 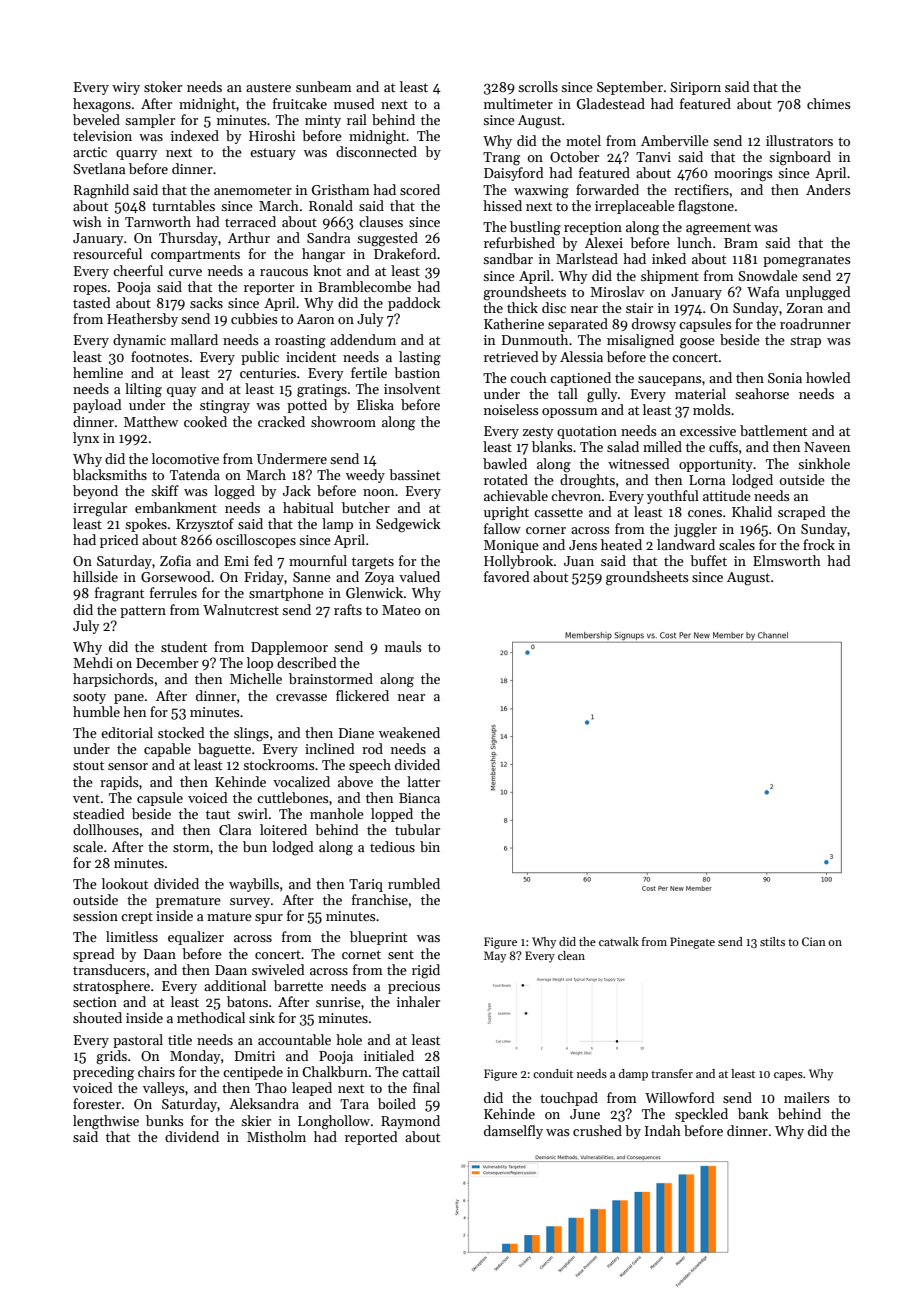 I want to click on Trang, so click(x=501, y=159).
